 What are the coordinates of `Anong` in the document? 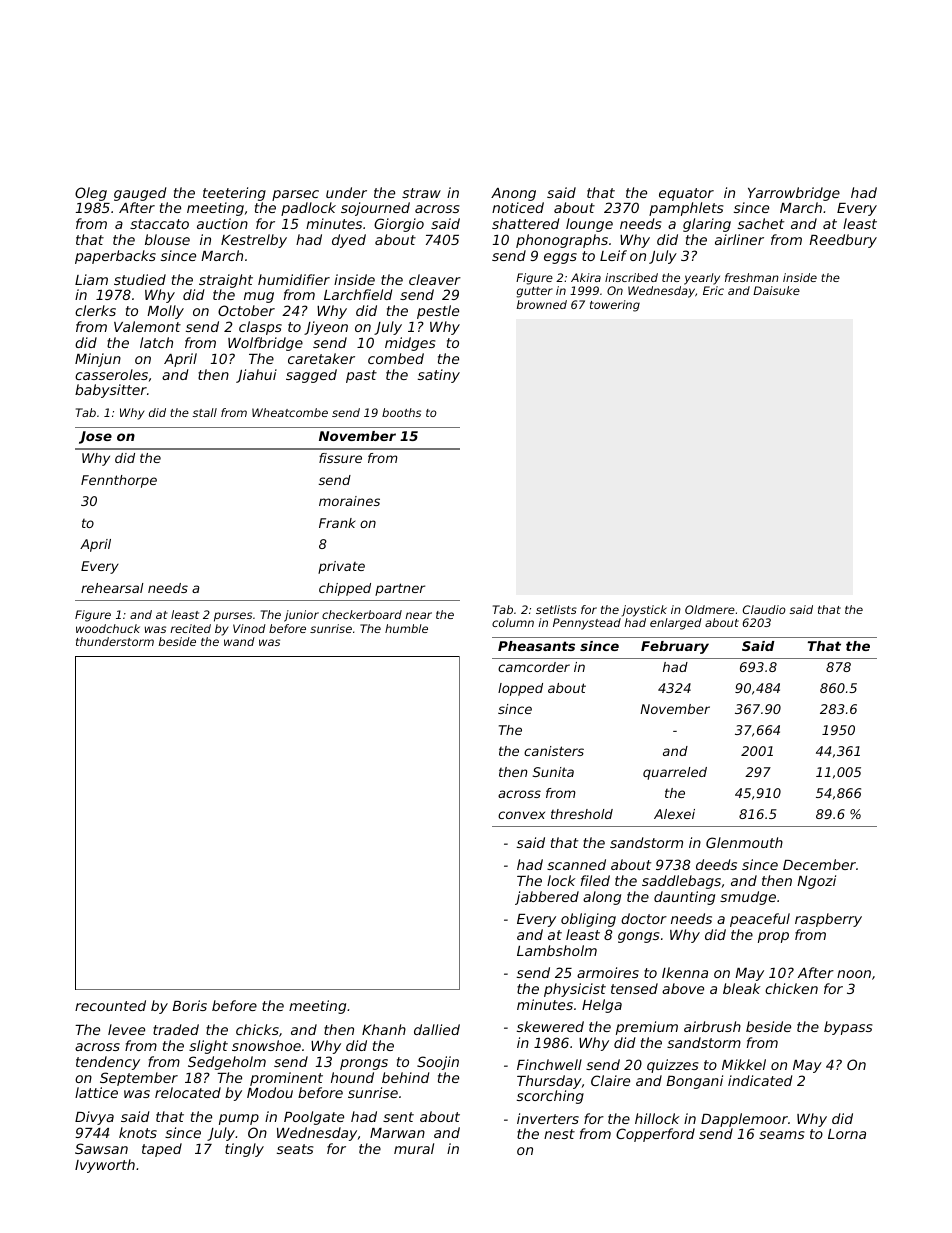 It's located at (513, 194).
